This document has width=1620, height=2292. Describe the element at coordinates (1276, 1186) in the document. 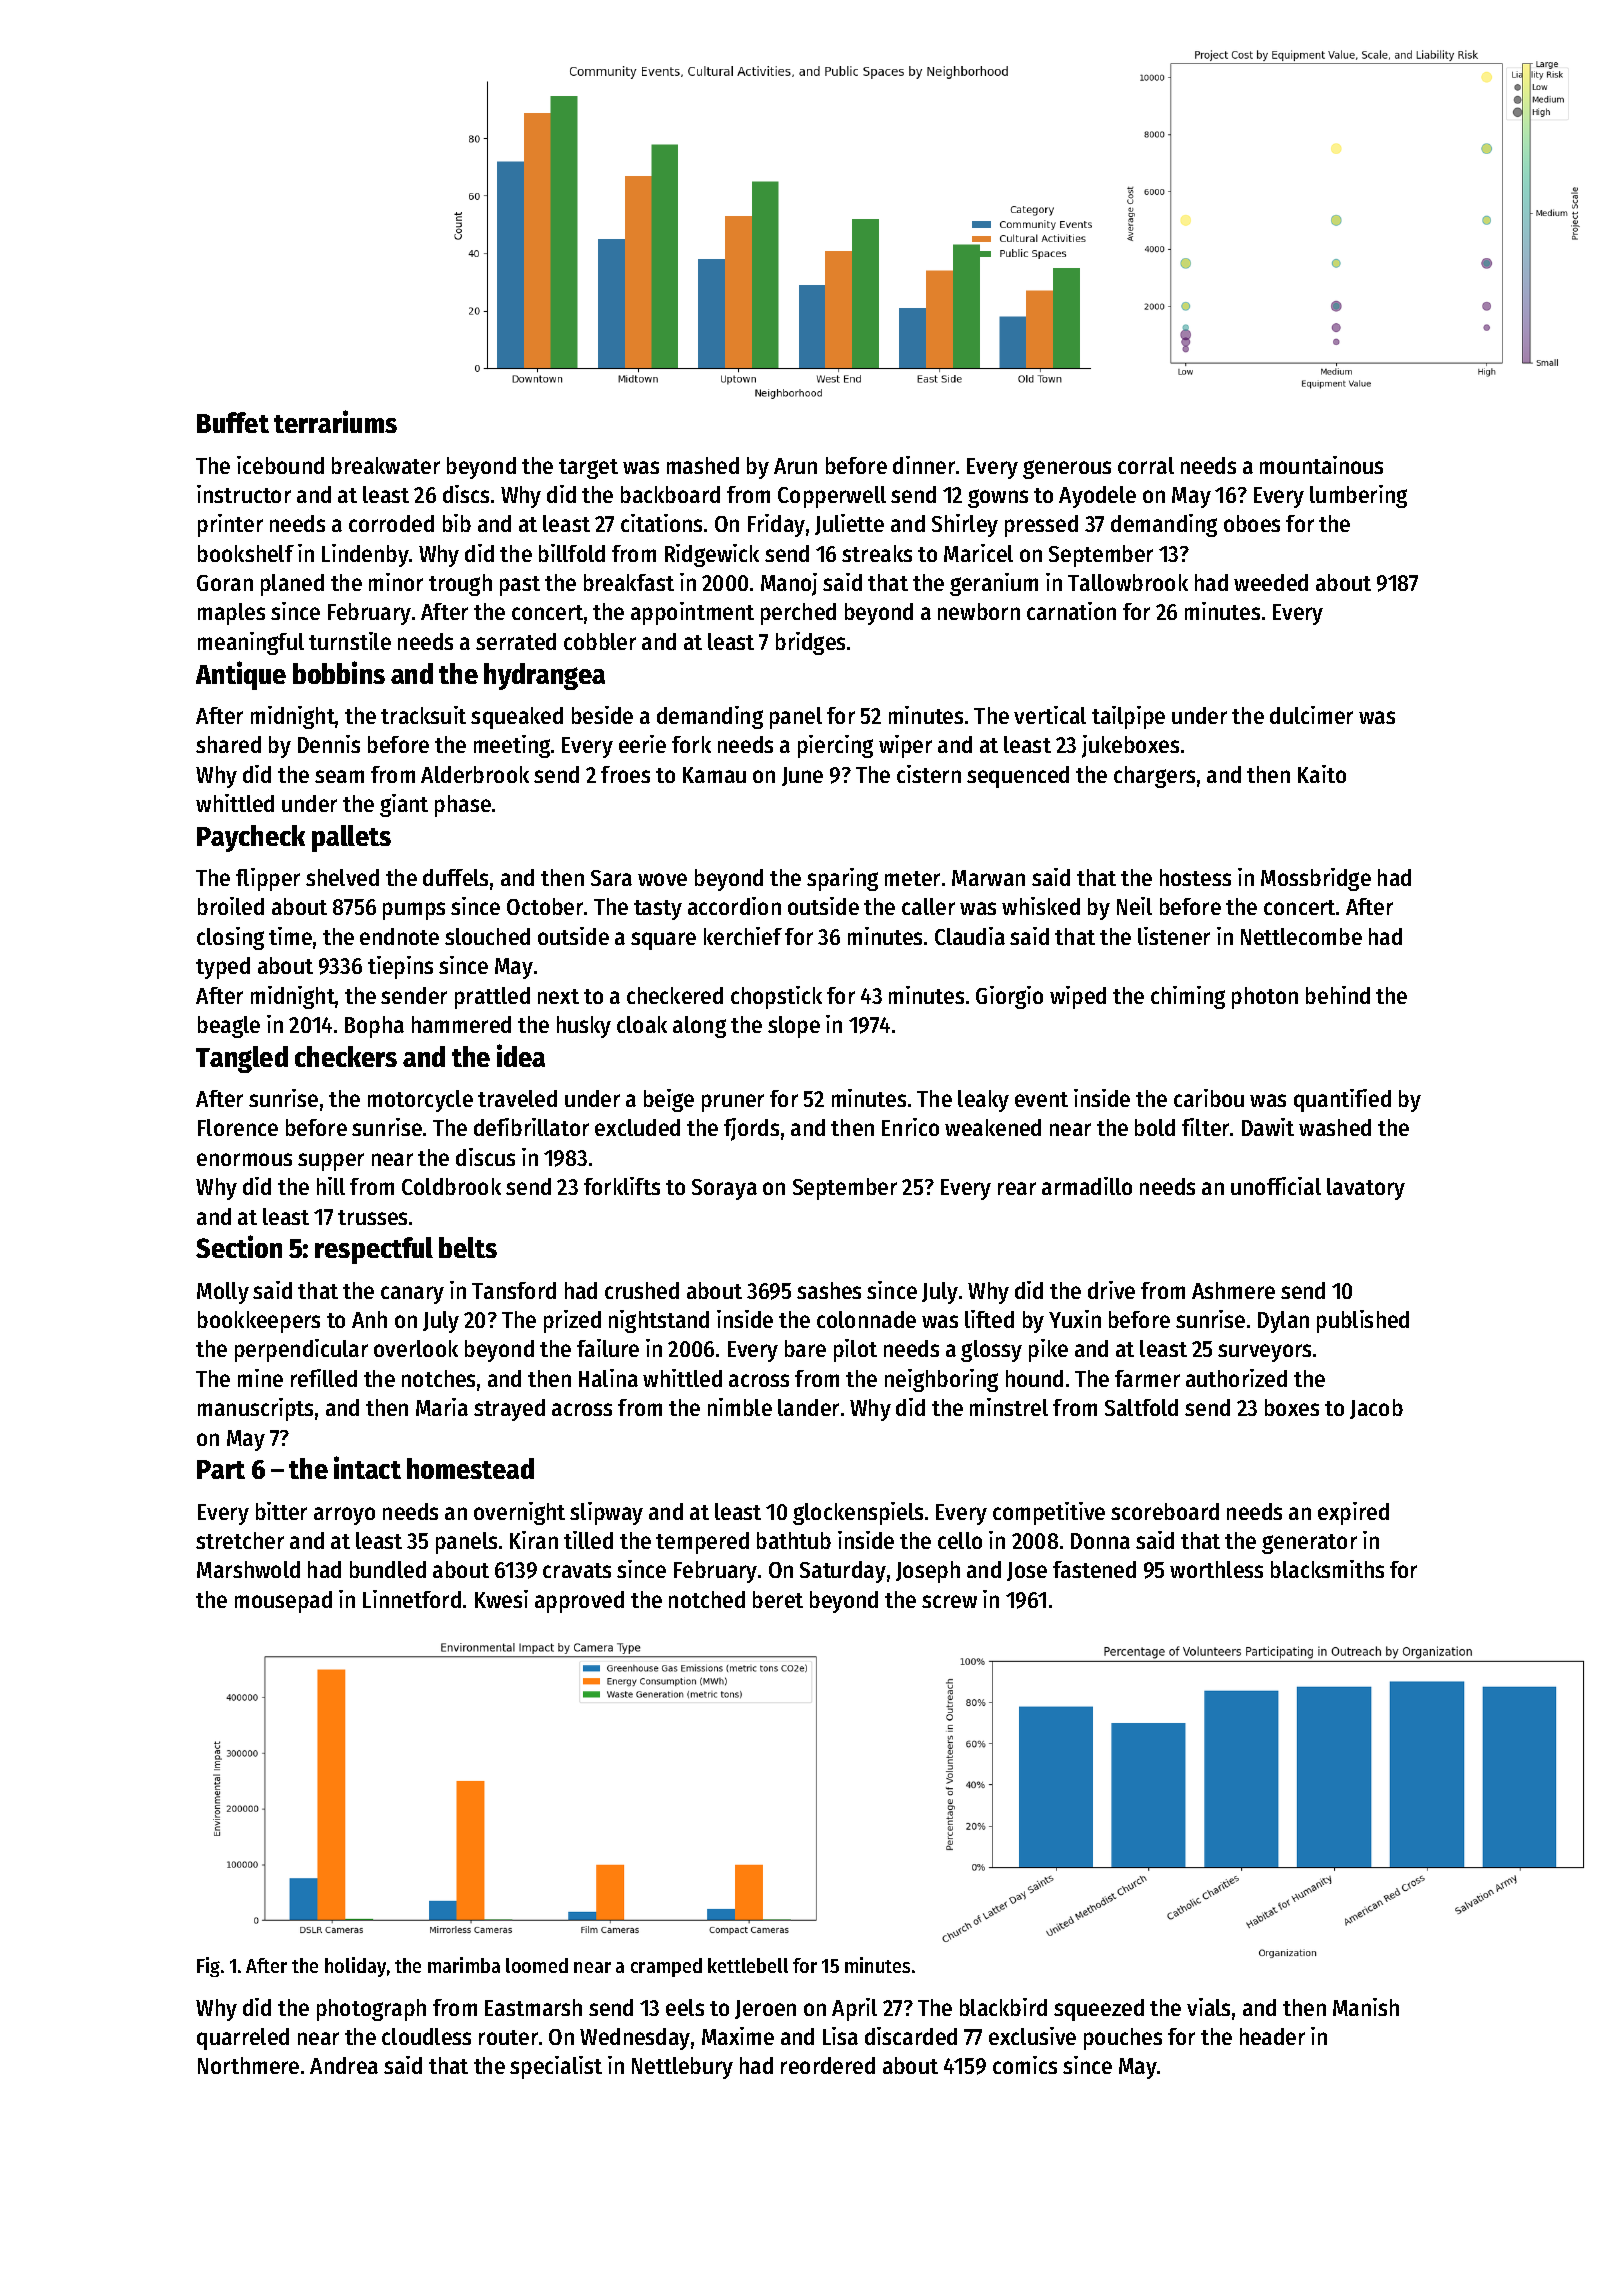

I see `unofficial` at that location.
